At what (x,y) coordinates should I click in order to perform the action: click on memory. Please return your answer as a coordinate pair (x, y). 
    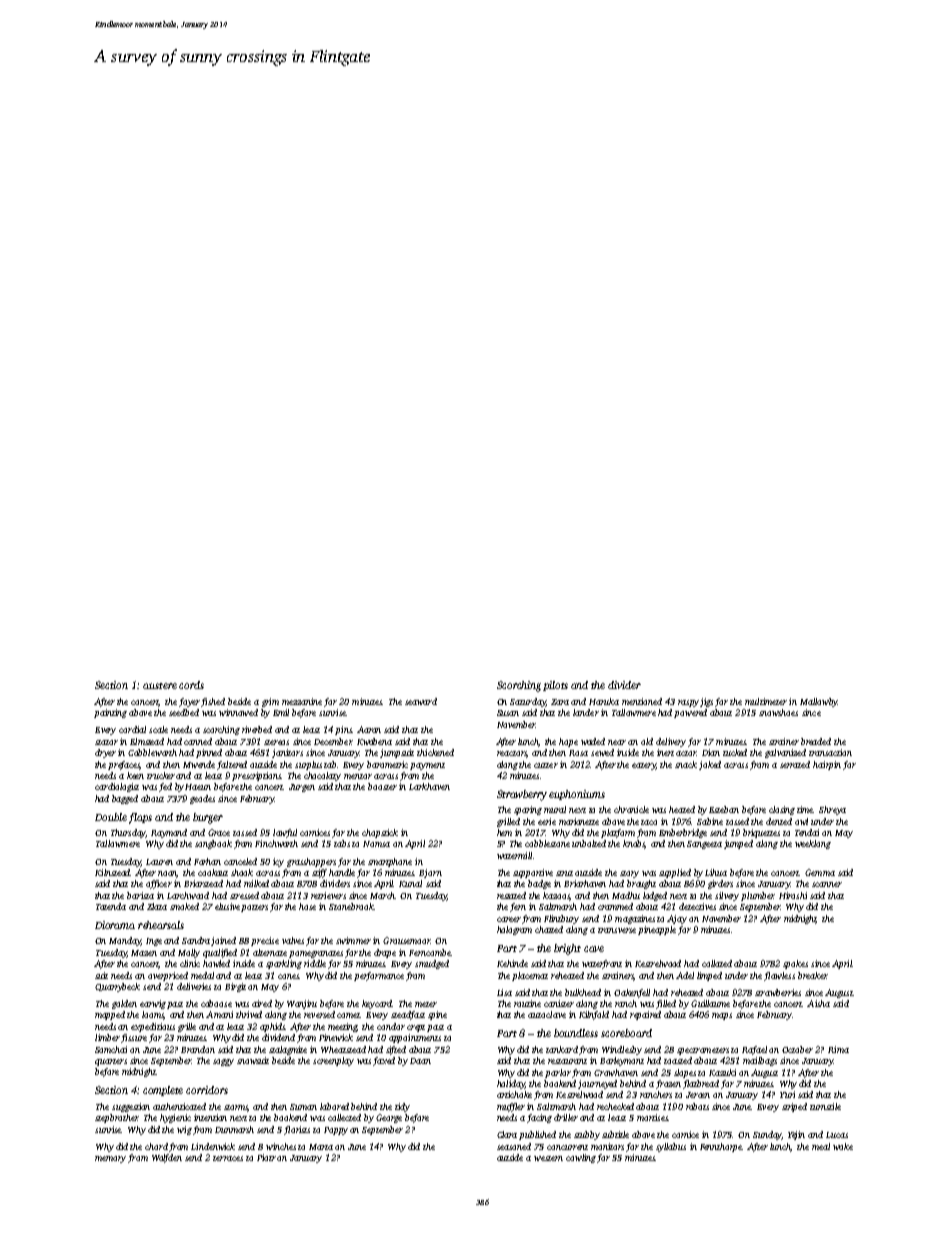
    Looking at the image, I should click on (110, 1159).
